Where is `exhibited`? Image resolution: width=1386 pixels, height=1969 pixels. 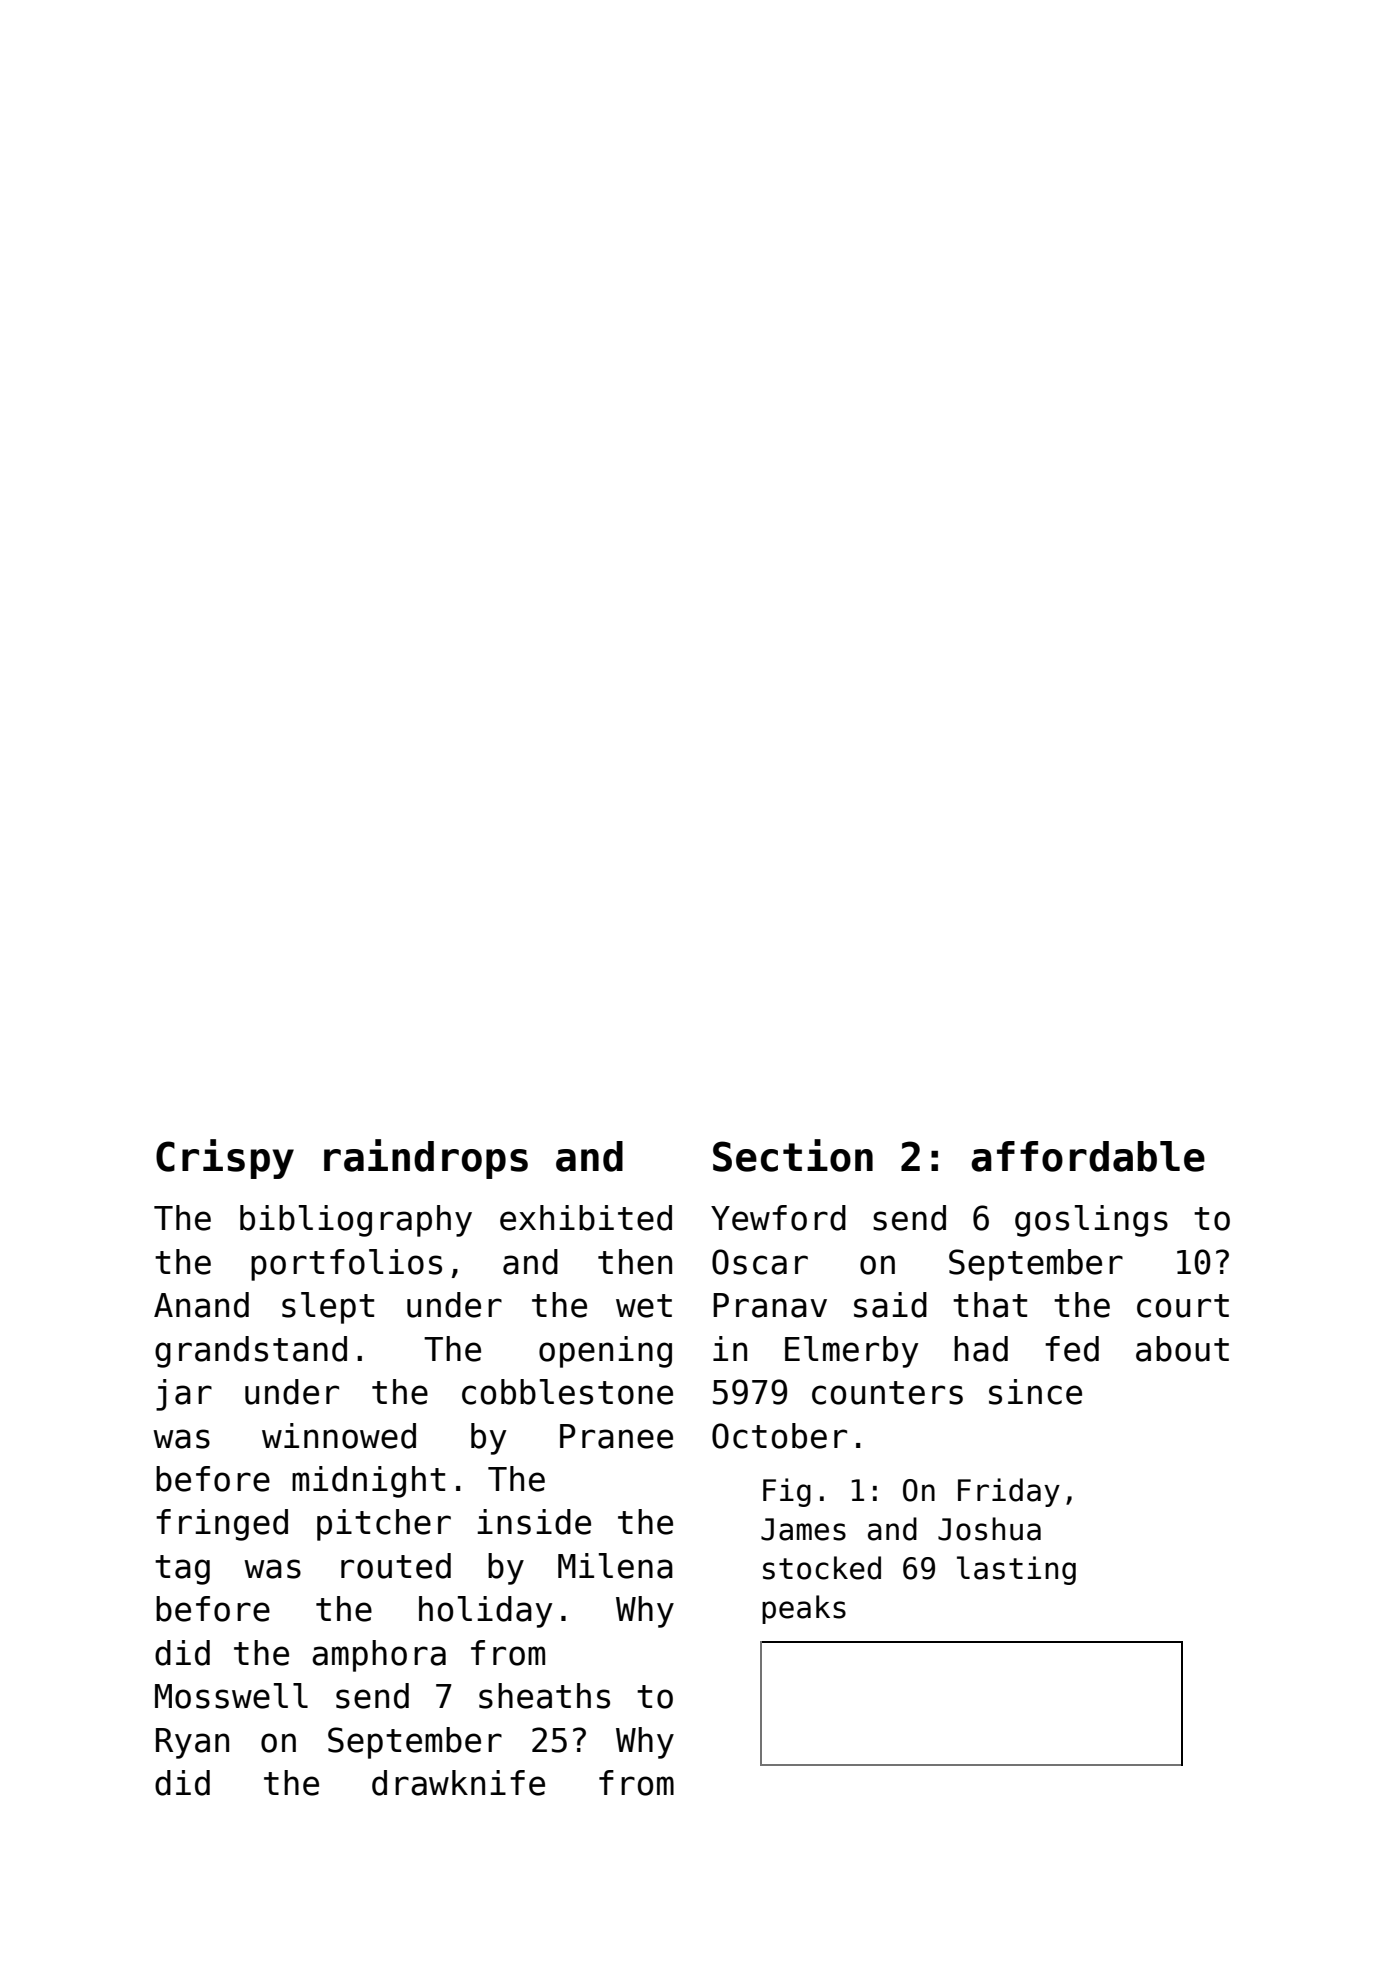
exhibited is located at coordinates (586, 1218).
